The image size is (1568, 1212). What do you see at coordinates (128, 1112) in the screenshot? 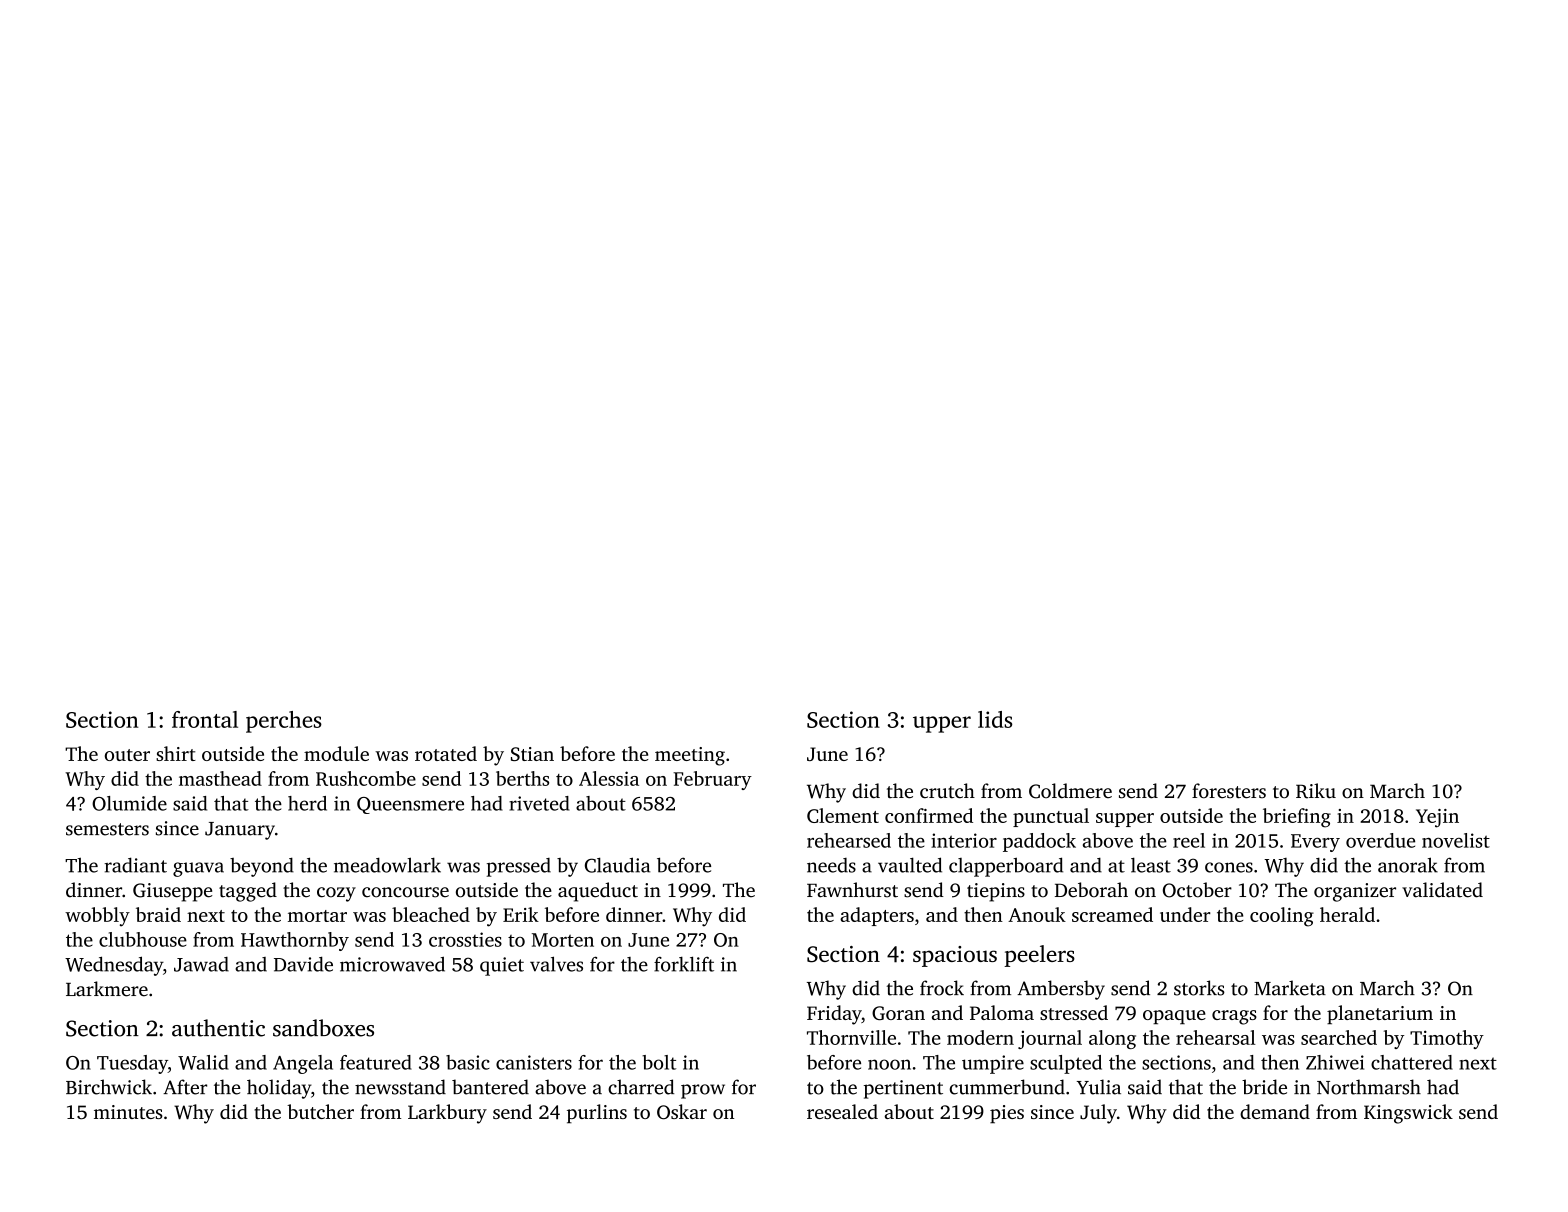
I see `minutes` at bounding box center [128, 1112].
